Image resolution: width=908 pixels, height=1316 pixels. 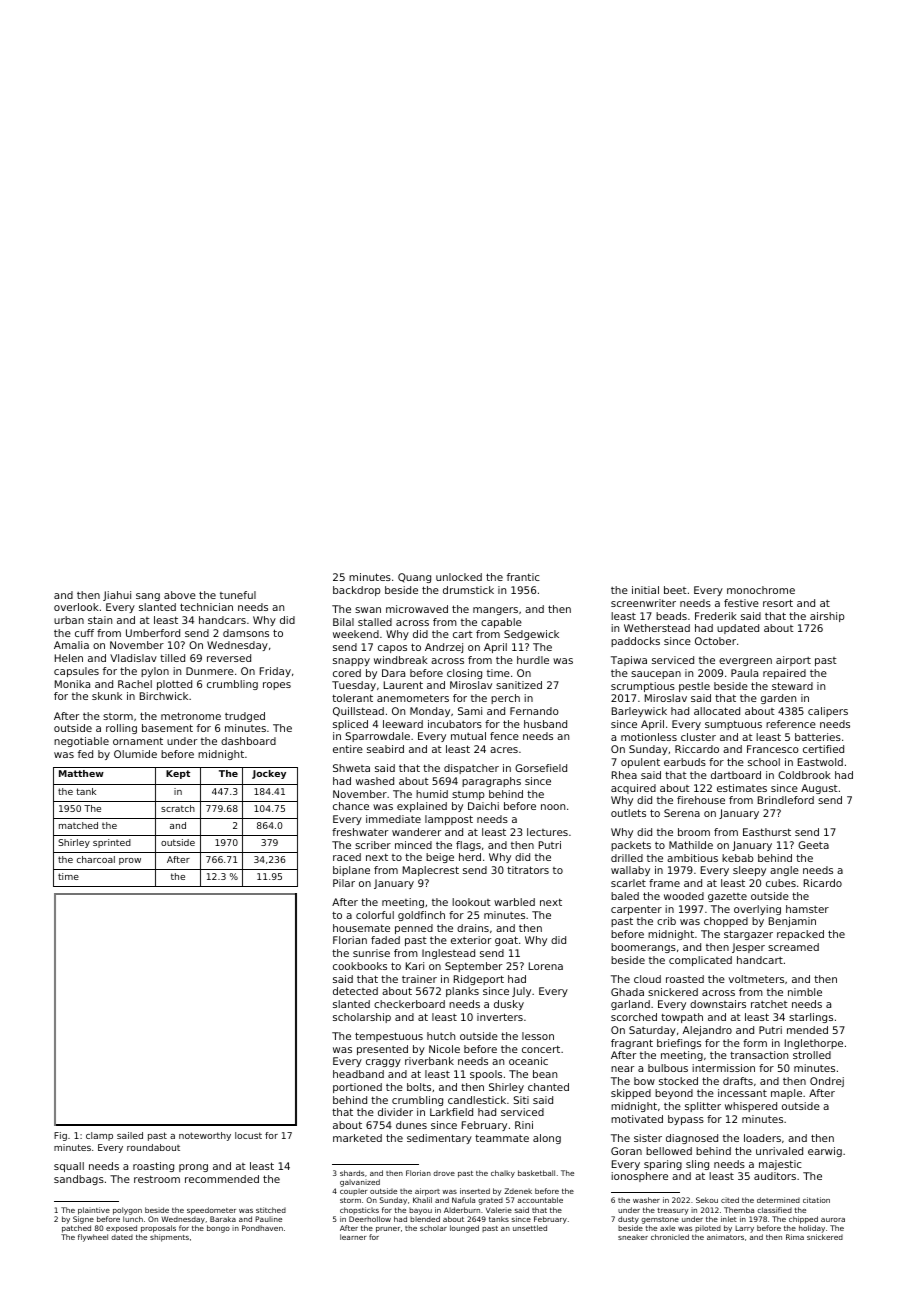 What do you see at coordinates (355, 991) in the document?
I see `detected` at bounding box center [355, 991].
